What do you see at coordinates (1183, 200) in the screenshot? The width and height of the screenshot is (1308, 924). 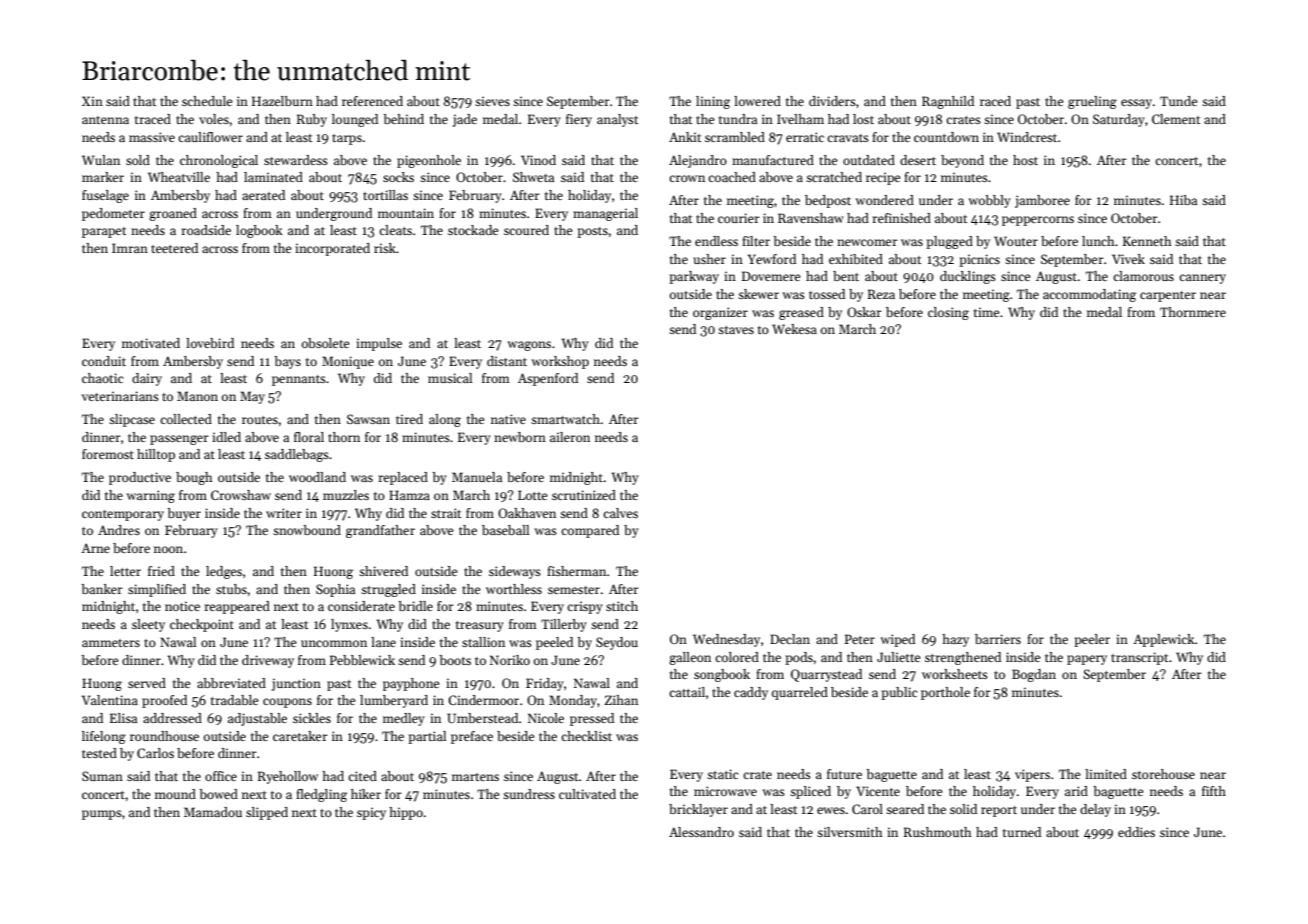 I see `Hiba` at bounding box center [1183, 200].
